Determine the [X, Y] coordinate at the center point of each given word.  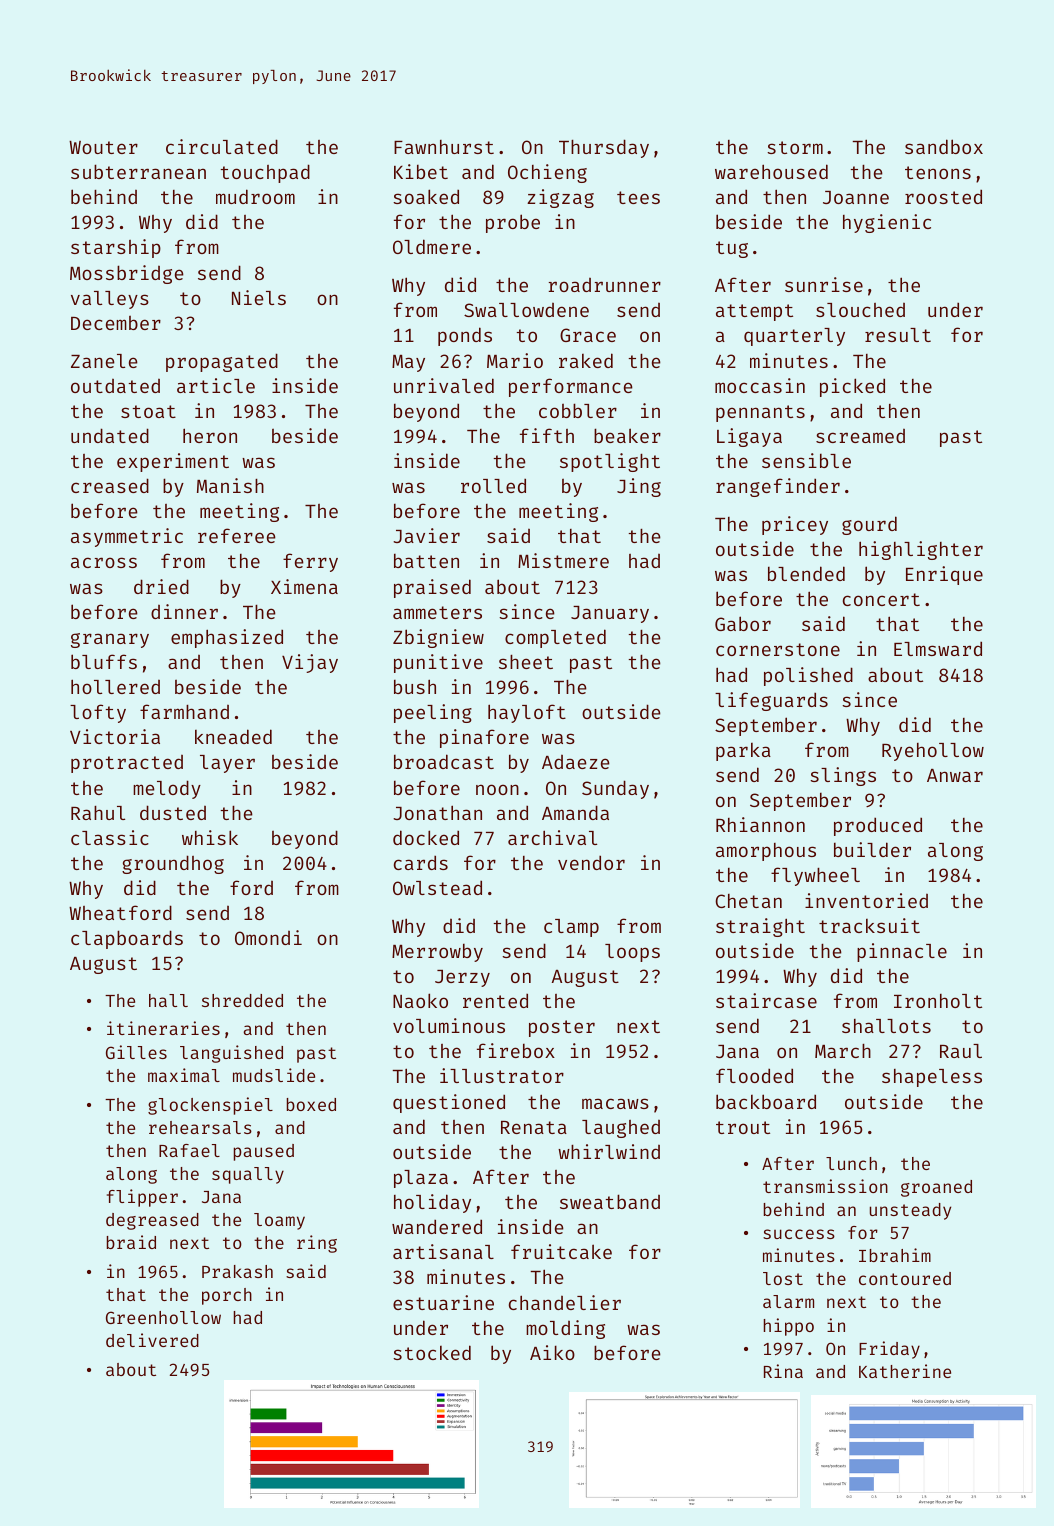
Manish [230, 485]
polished [808, 676]
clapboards [127, 939]
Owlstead [437, 888]
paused [264, 1152]
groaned [936, 1188]
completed [555, 638]
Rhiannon [760, 824]
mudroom [255, 196]
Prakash [237, 1271]
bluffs [104, 661]
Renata [534, 1127]
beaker [627, 435]
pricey [795, 525]
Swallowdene [526, 310]
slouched [860, 310]
